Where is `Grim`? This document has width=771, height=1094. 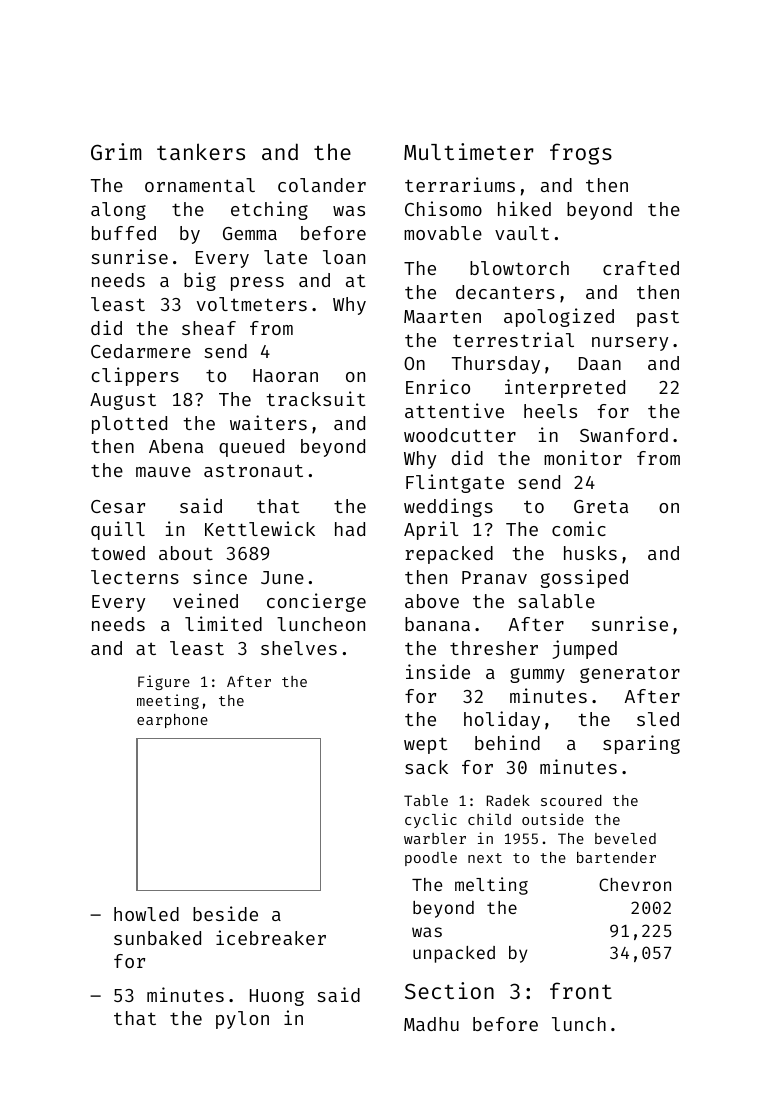 Grim is located at coordinates (116, 151).
